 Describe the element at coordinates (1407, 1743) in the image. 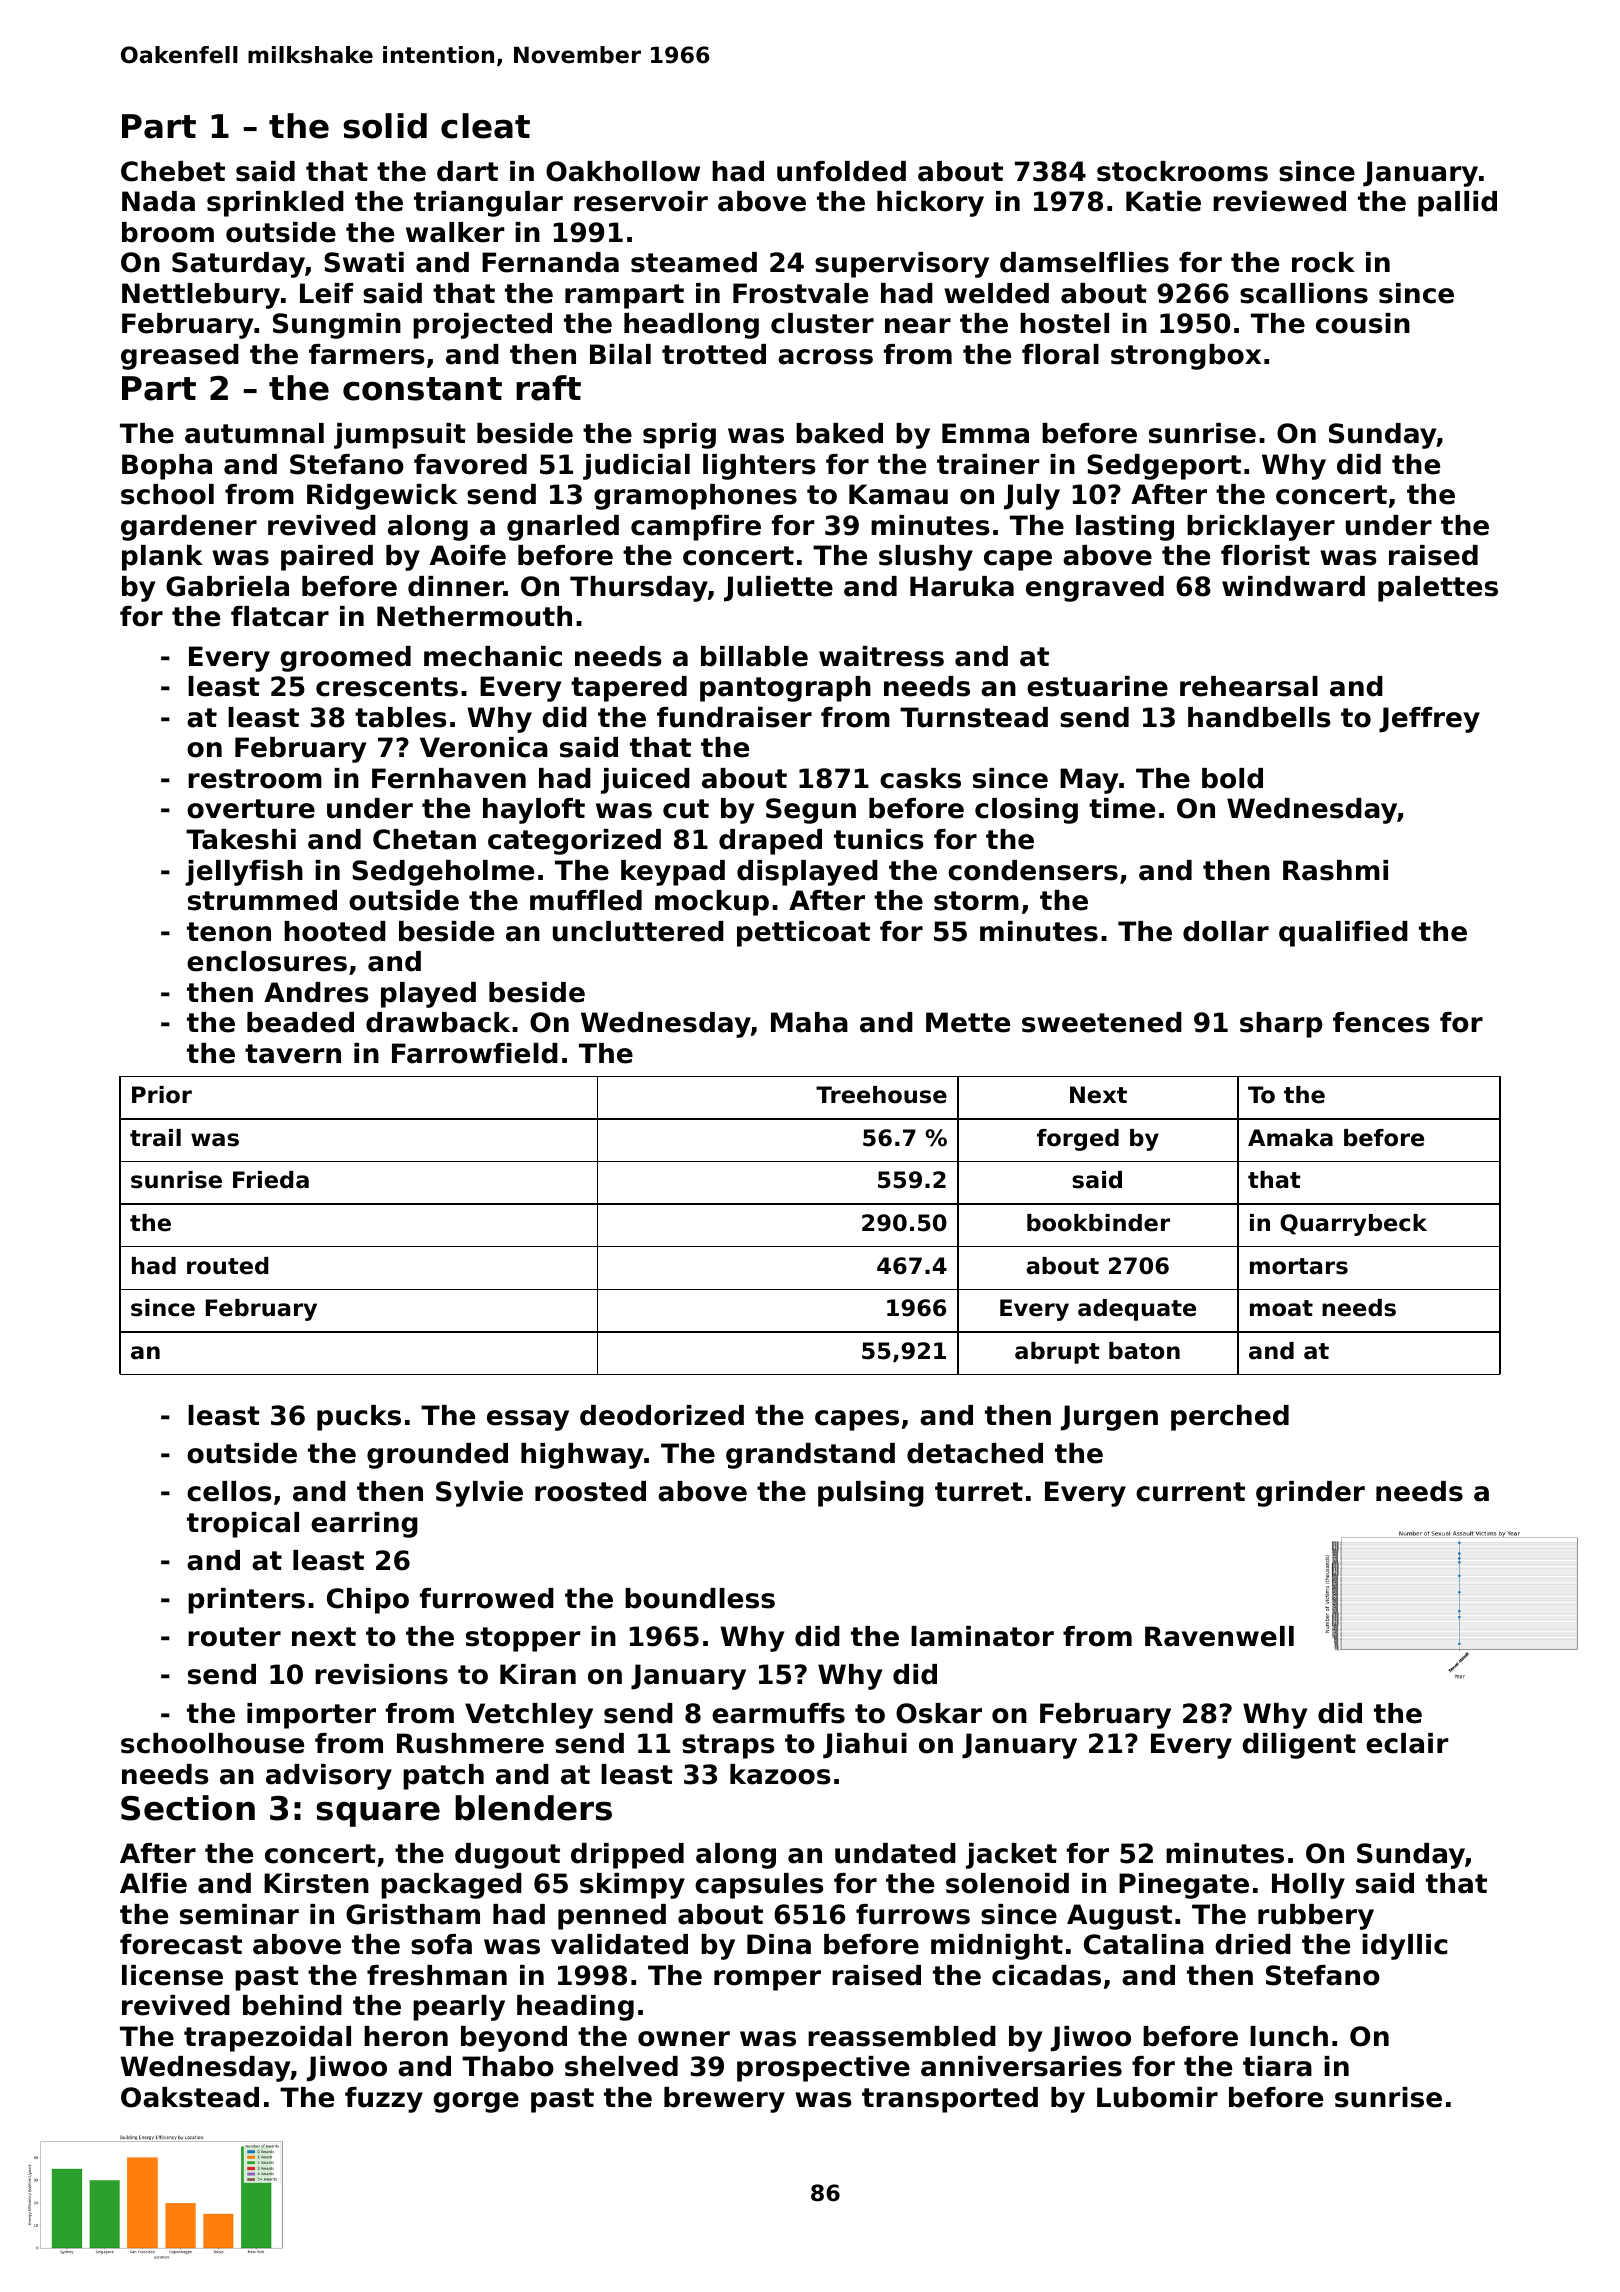

I see `eclair` at that location.
